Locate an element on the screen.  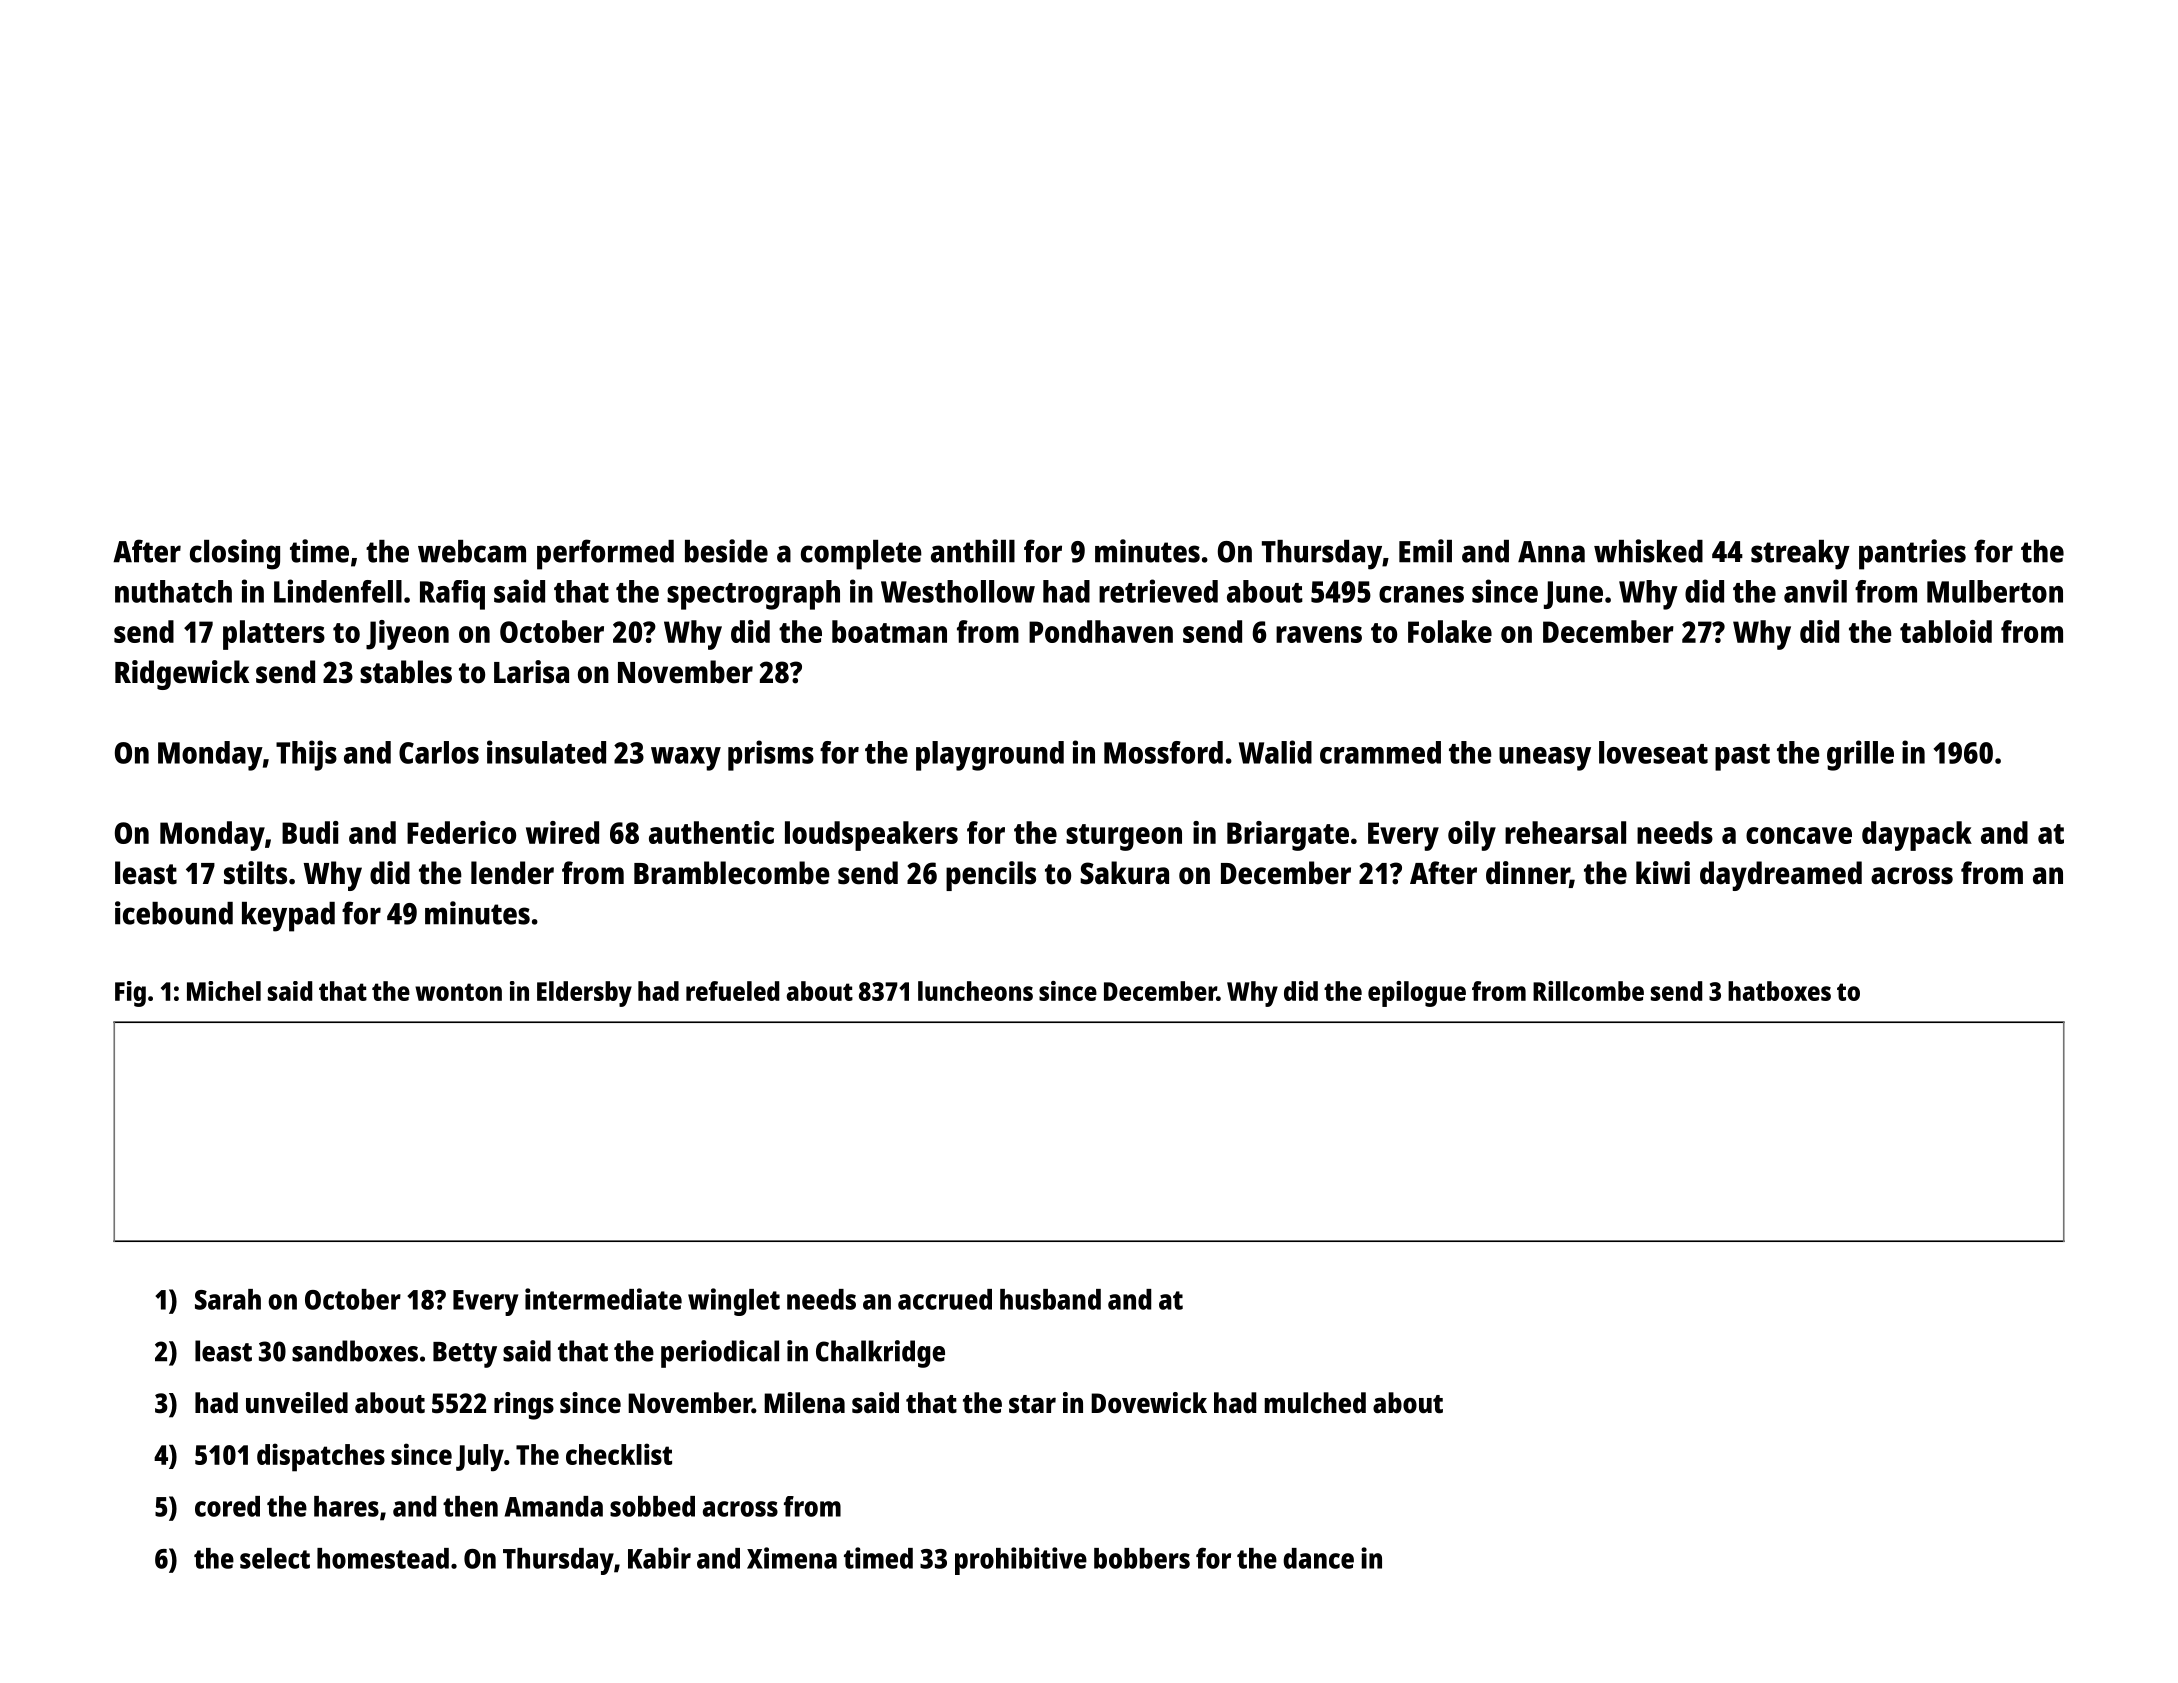
icebound is located at coordinates (174, 913).
